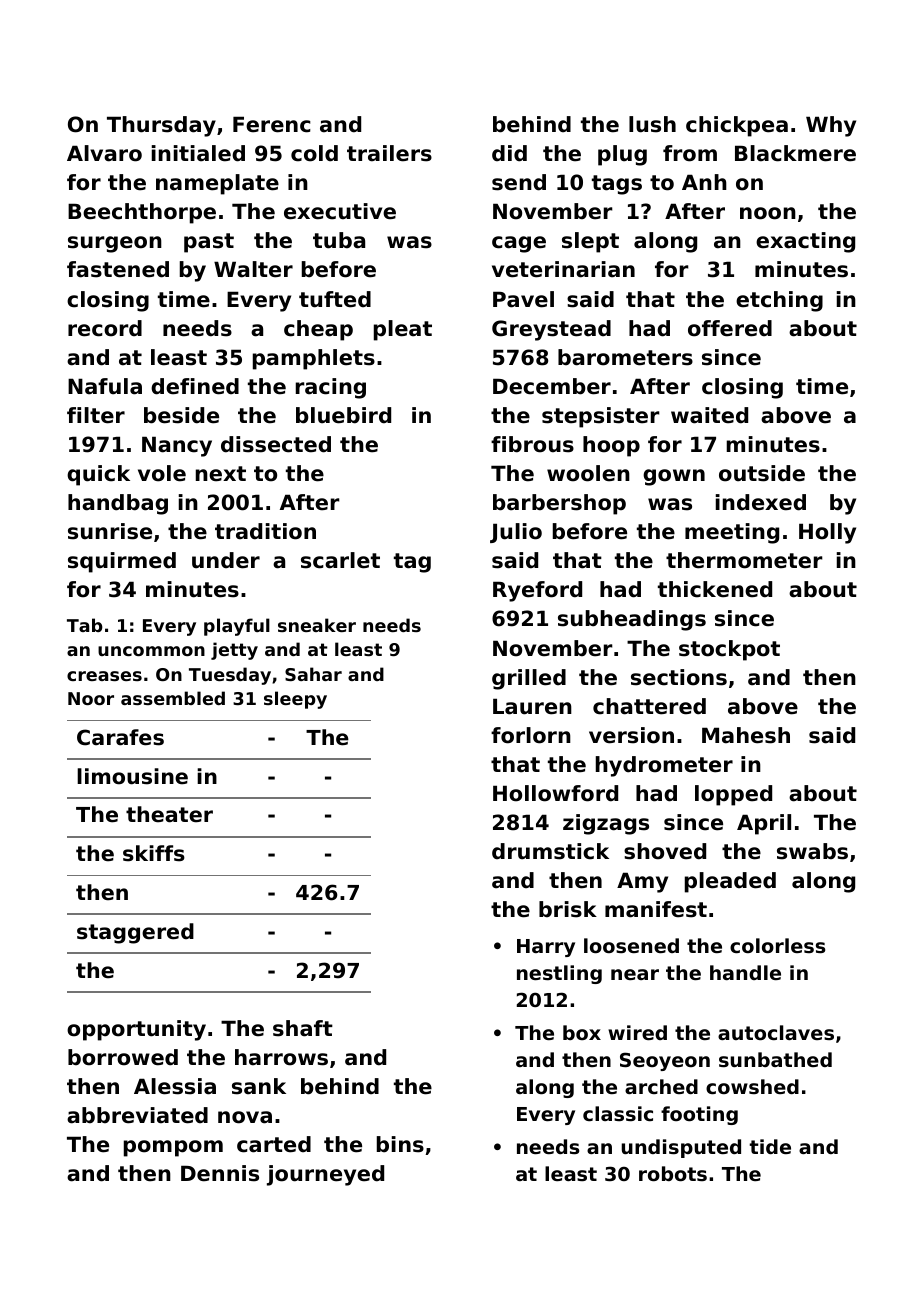  Describe the element at coordinates (752, 1086) in the document. I see `cowshed` at that location.
